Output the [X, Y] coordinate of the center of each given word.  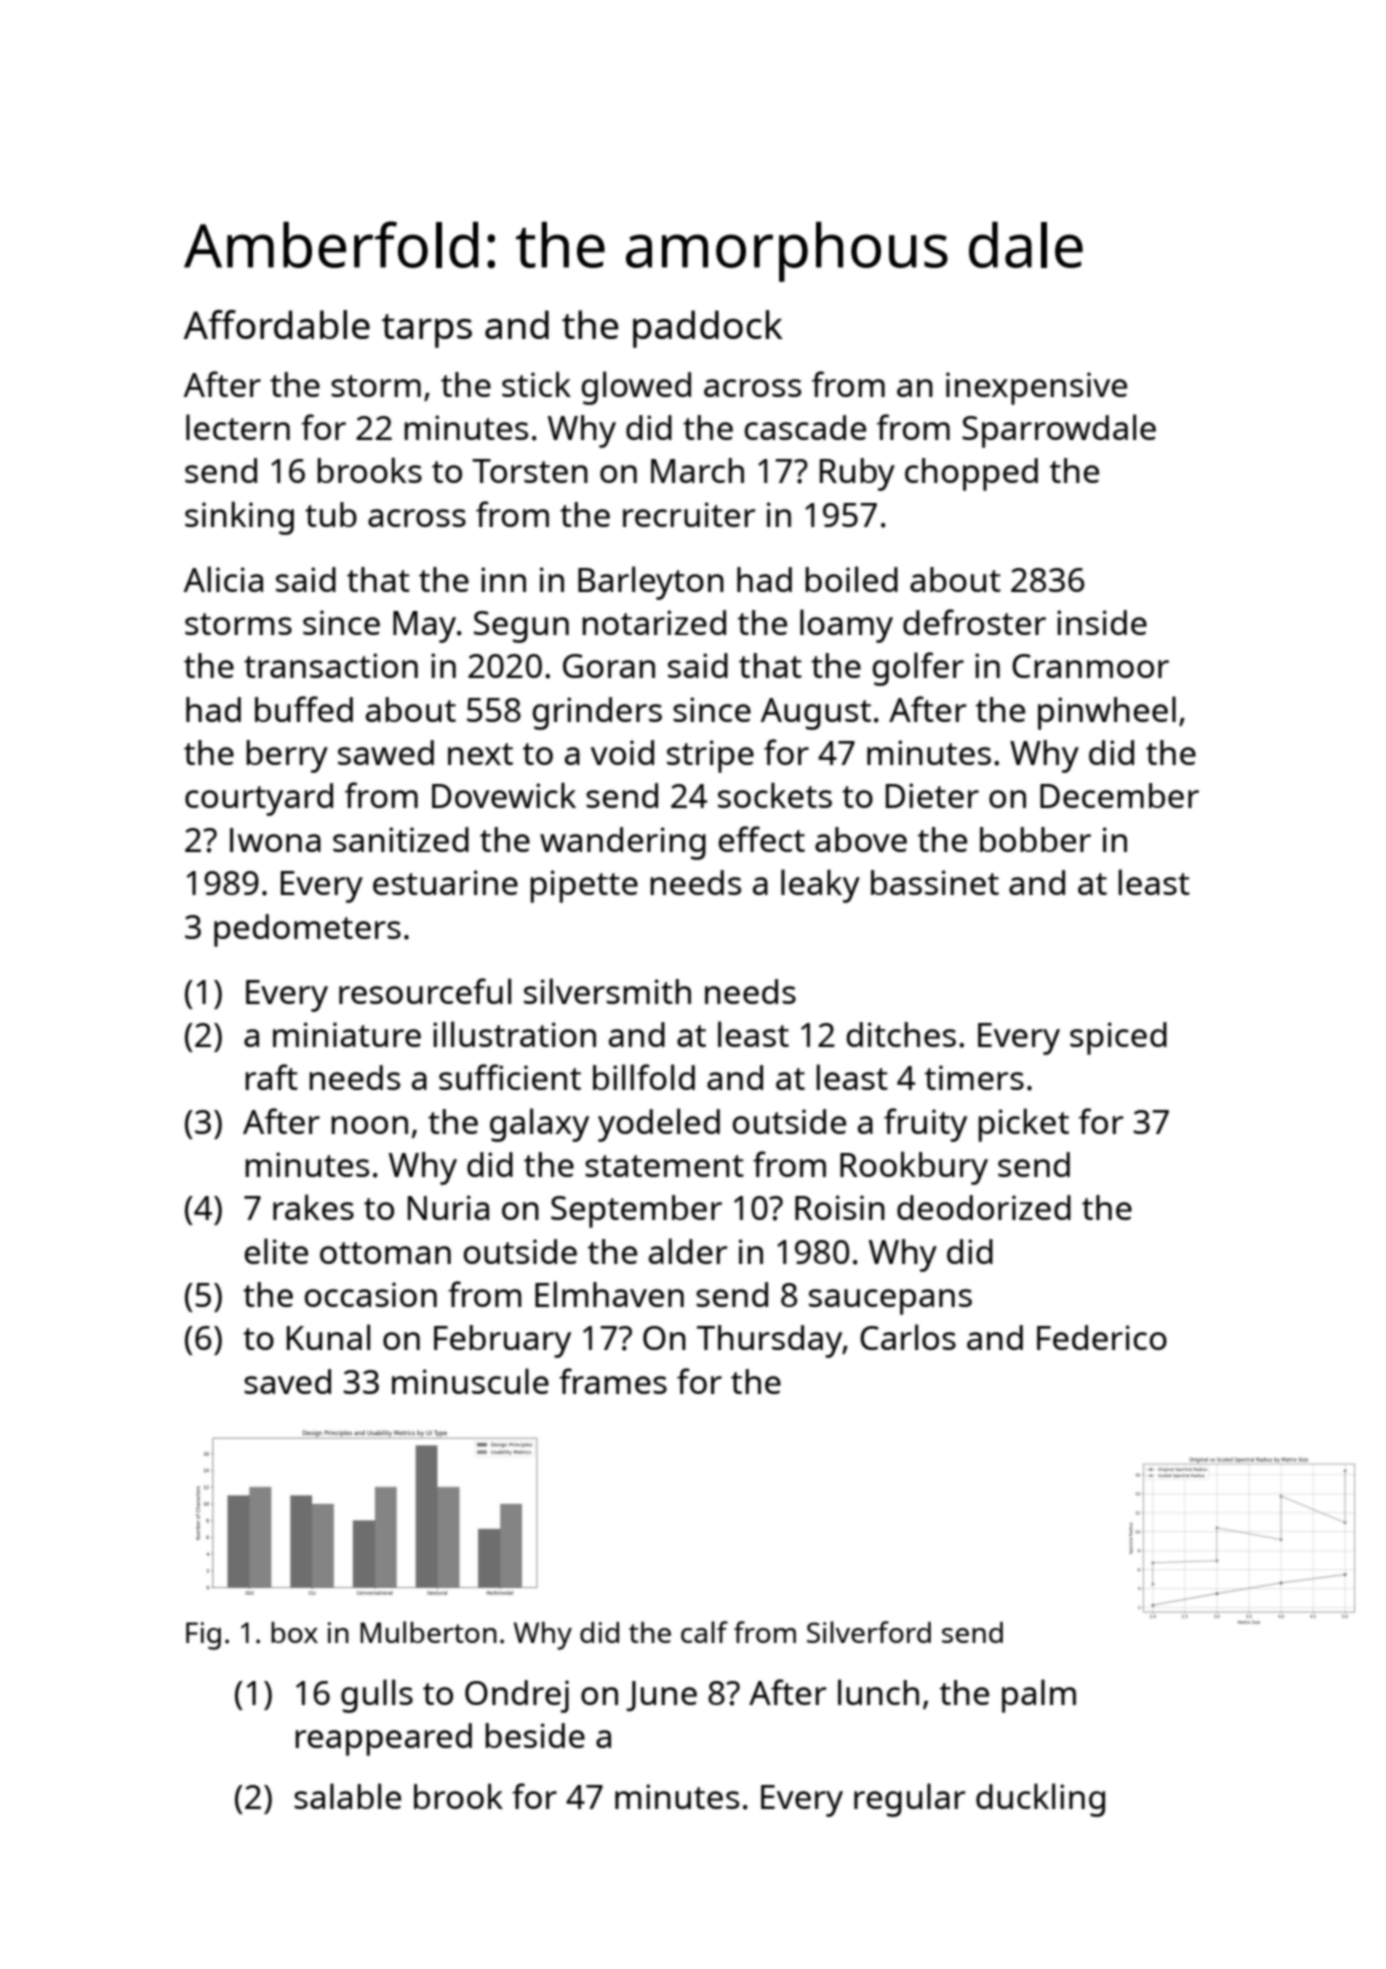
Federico [1102, 1337]
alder [688, 1251]
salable [347, 1796]
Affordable [277, 324]
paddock [708, 329]
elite [276, 1251]
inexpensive [1036, 388]
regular [909, 1800]
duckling [1040, 1800]
